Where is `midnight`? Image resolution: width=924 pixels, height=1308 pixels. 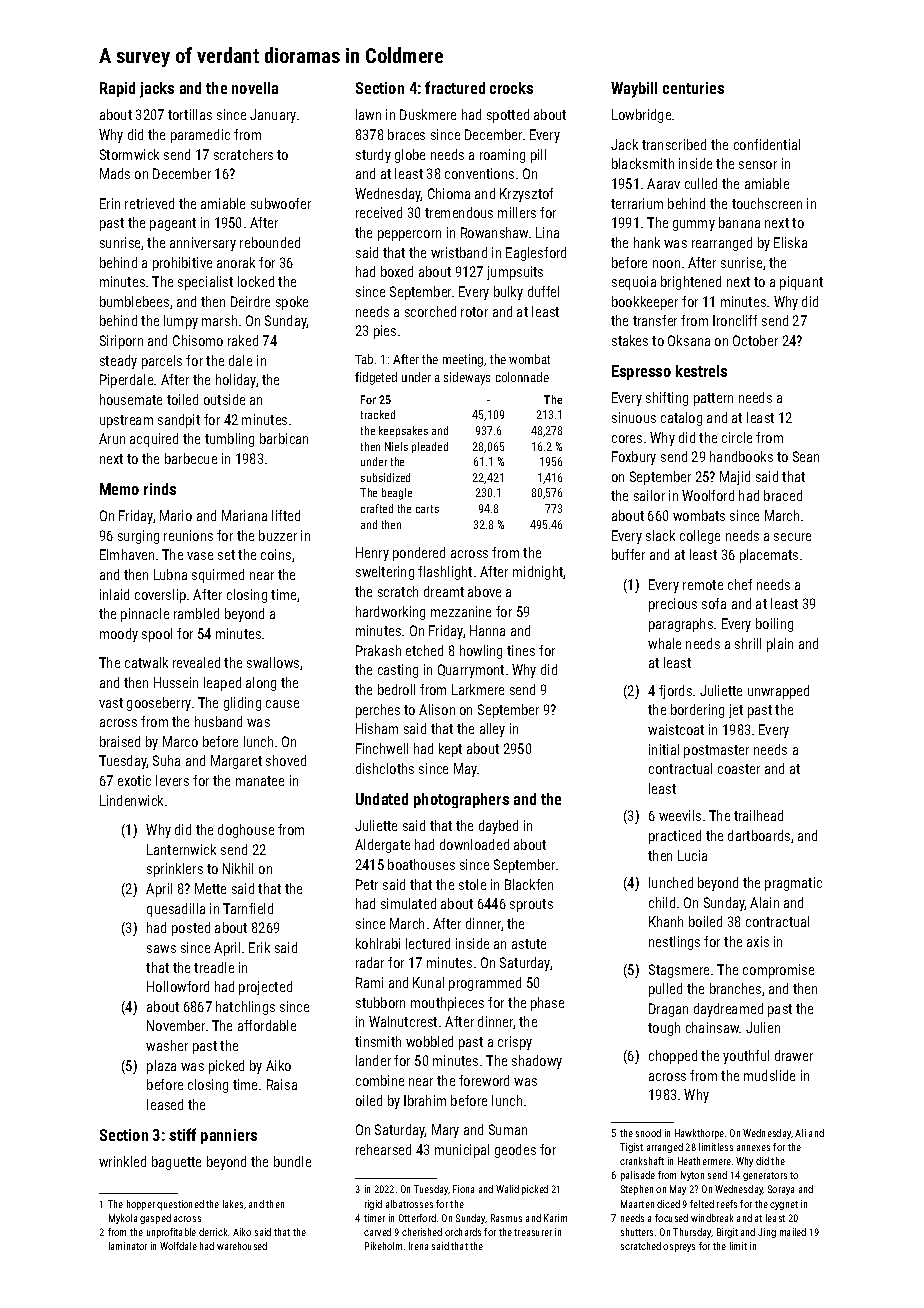 midnight is located at coordinates (538, 573).
